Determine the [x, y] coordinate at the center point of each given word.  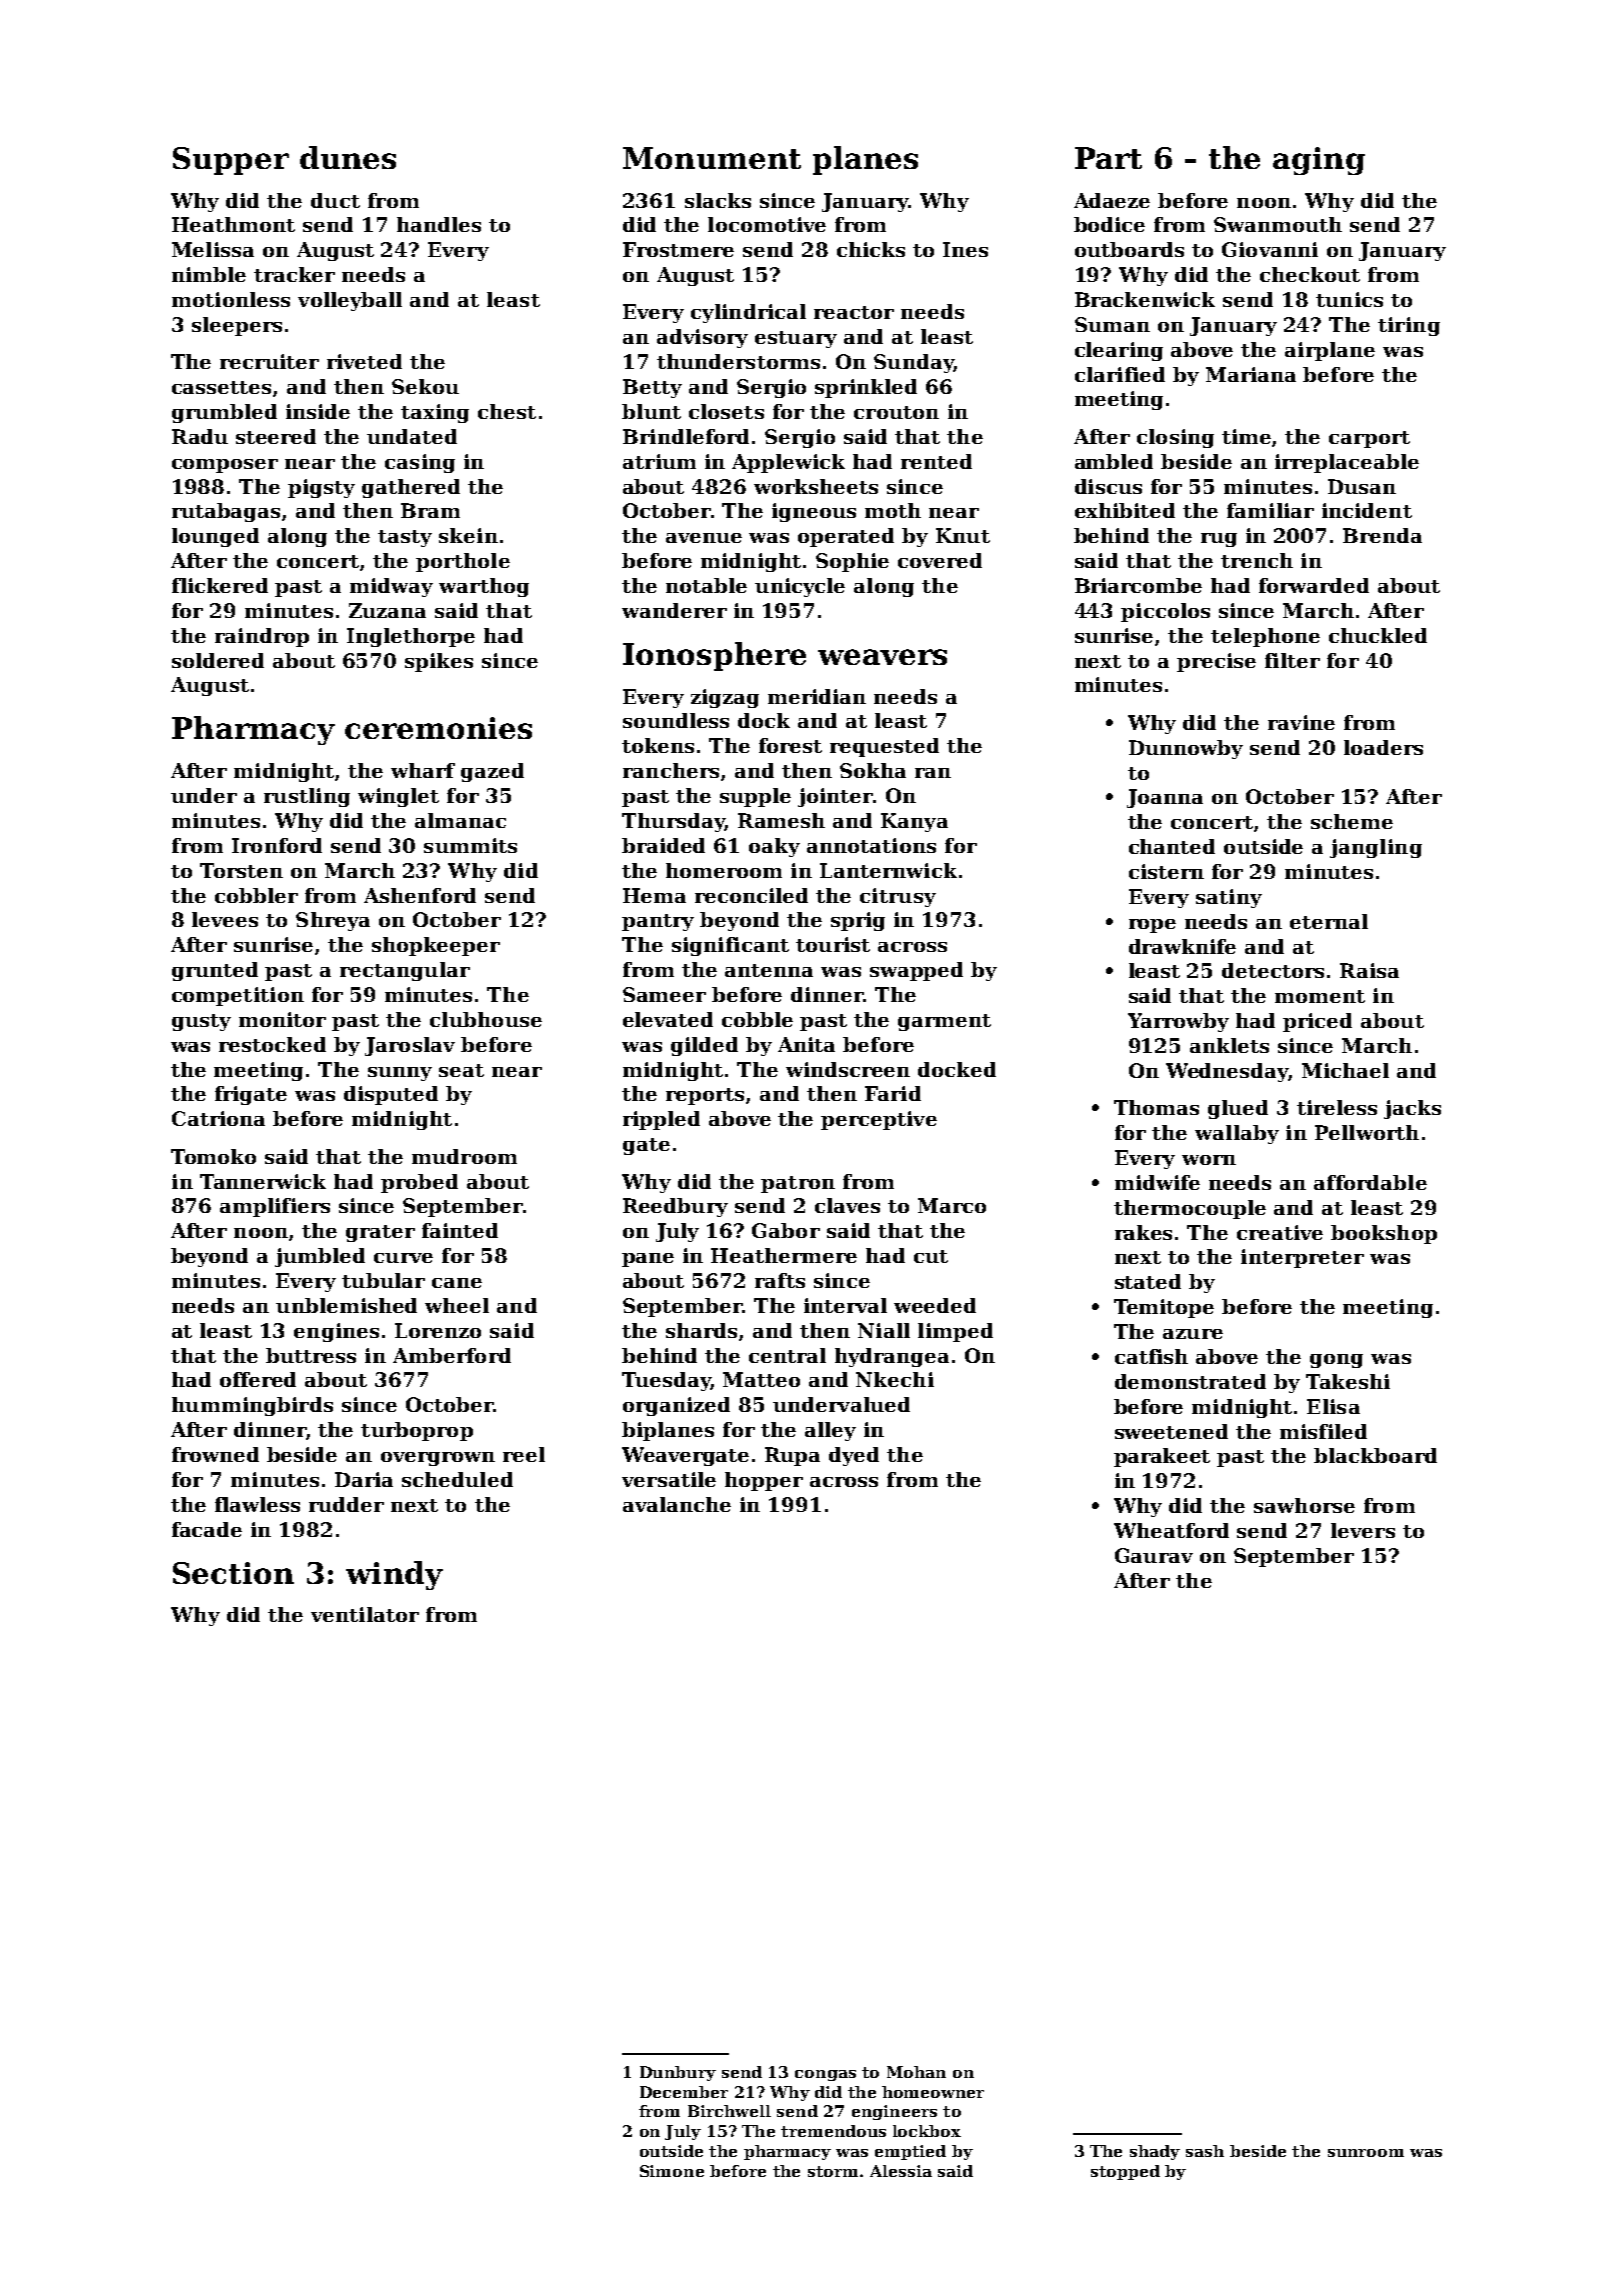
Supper [231, 161]
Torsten [241, 870]
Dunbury [678, 2073]
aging [1319, 161]
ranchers [671, 770]
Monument [712, 158]
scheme [1352, 821]
